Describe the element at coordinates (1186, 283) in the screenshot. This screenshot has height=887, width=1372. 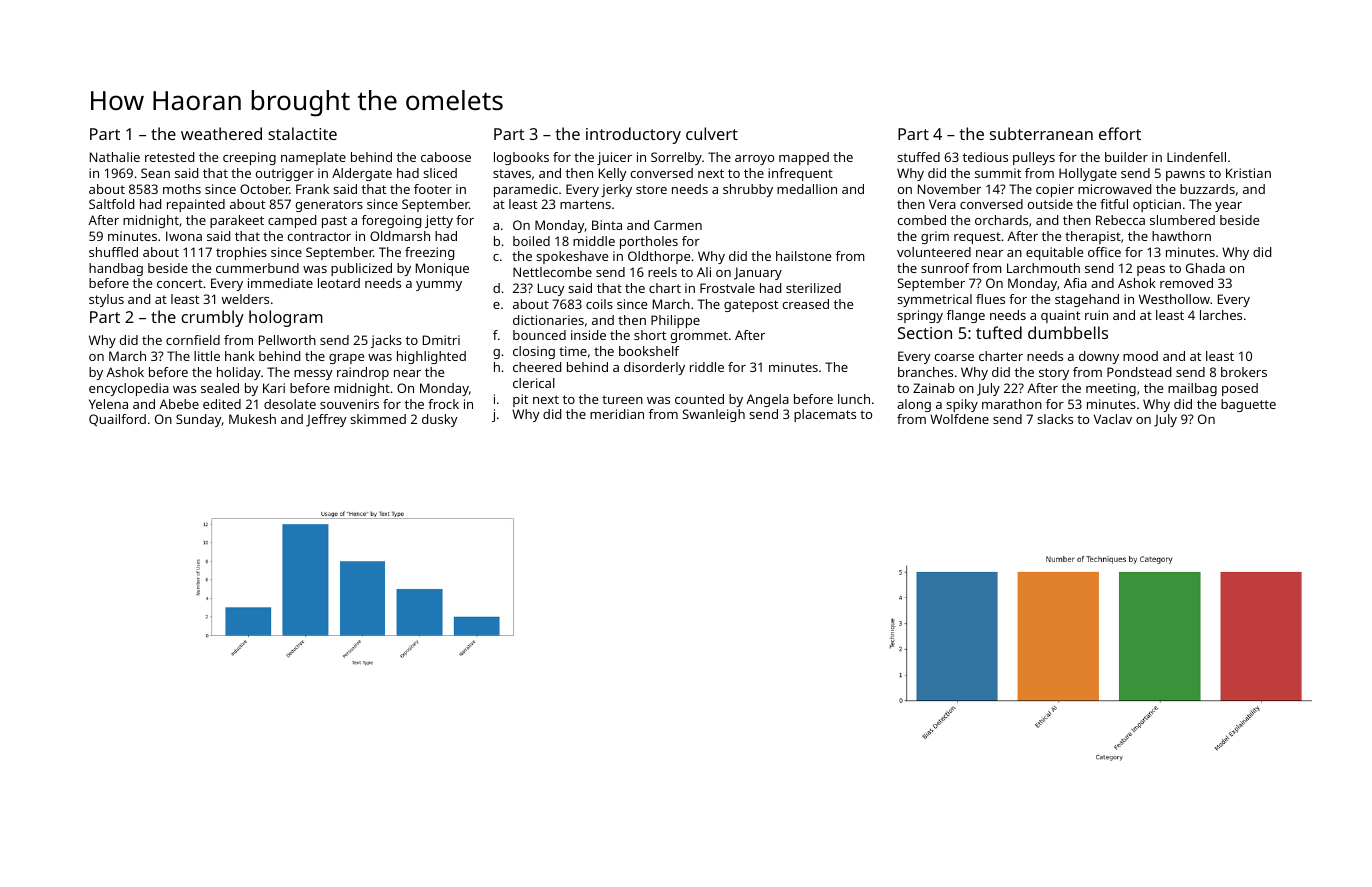
I see `removed` at that location.
